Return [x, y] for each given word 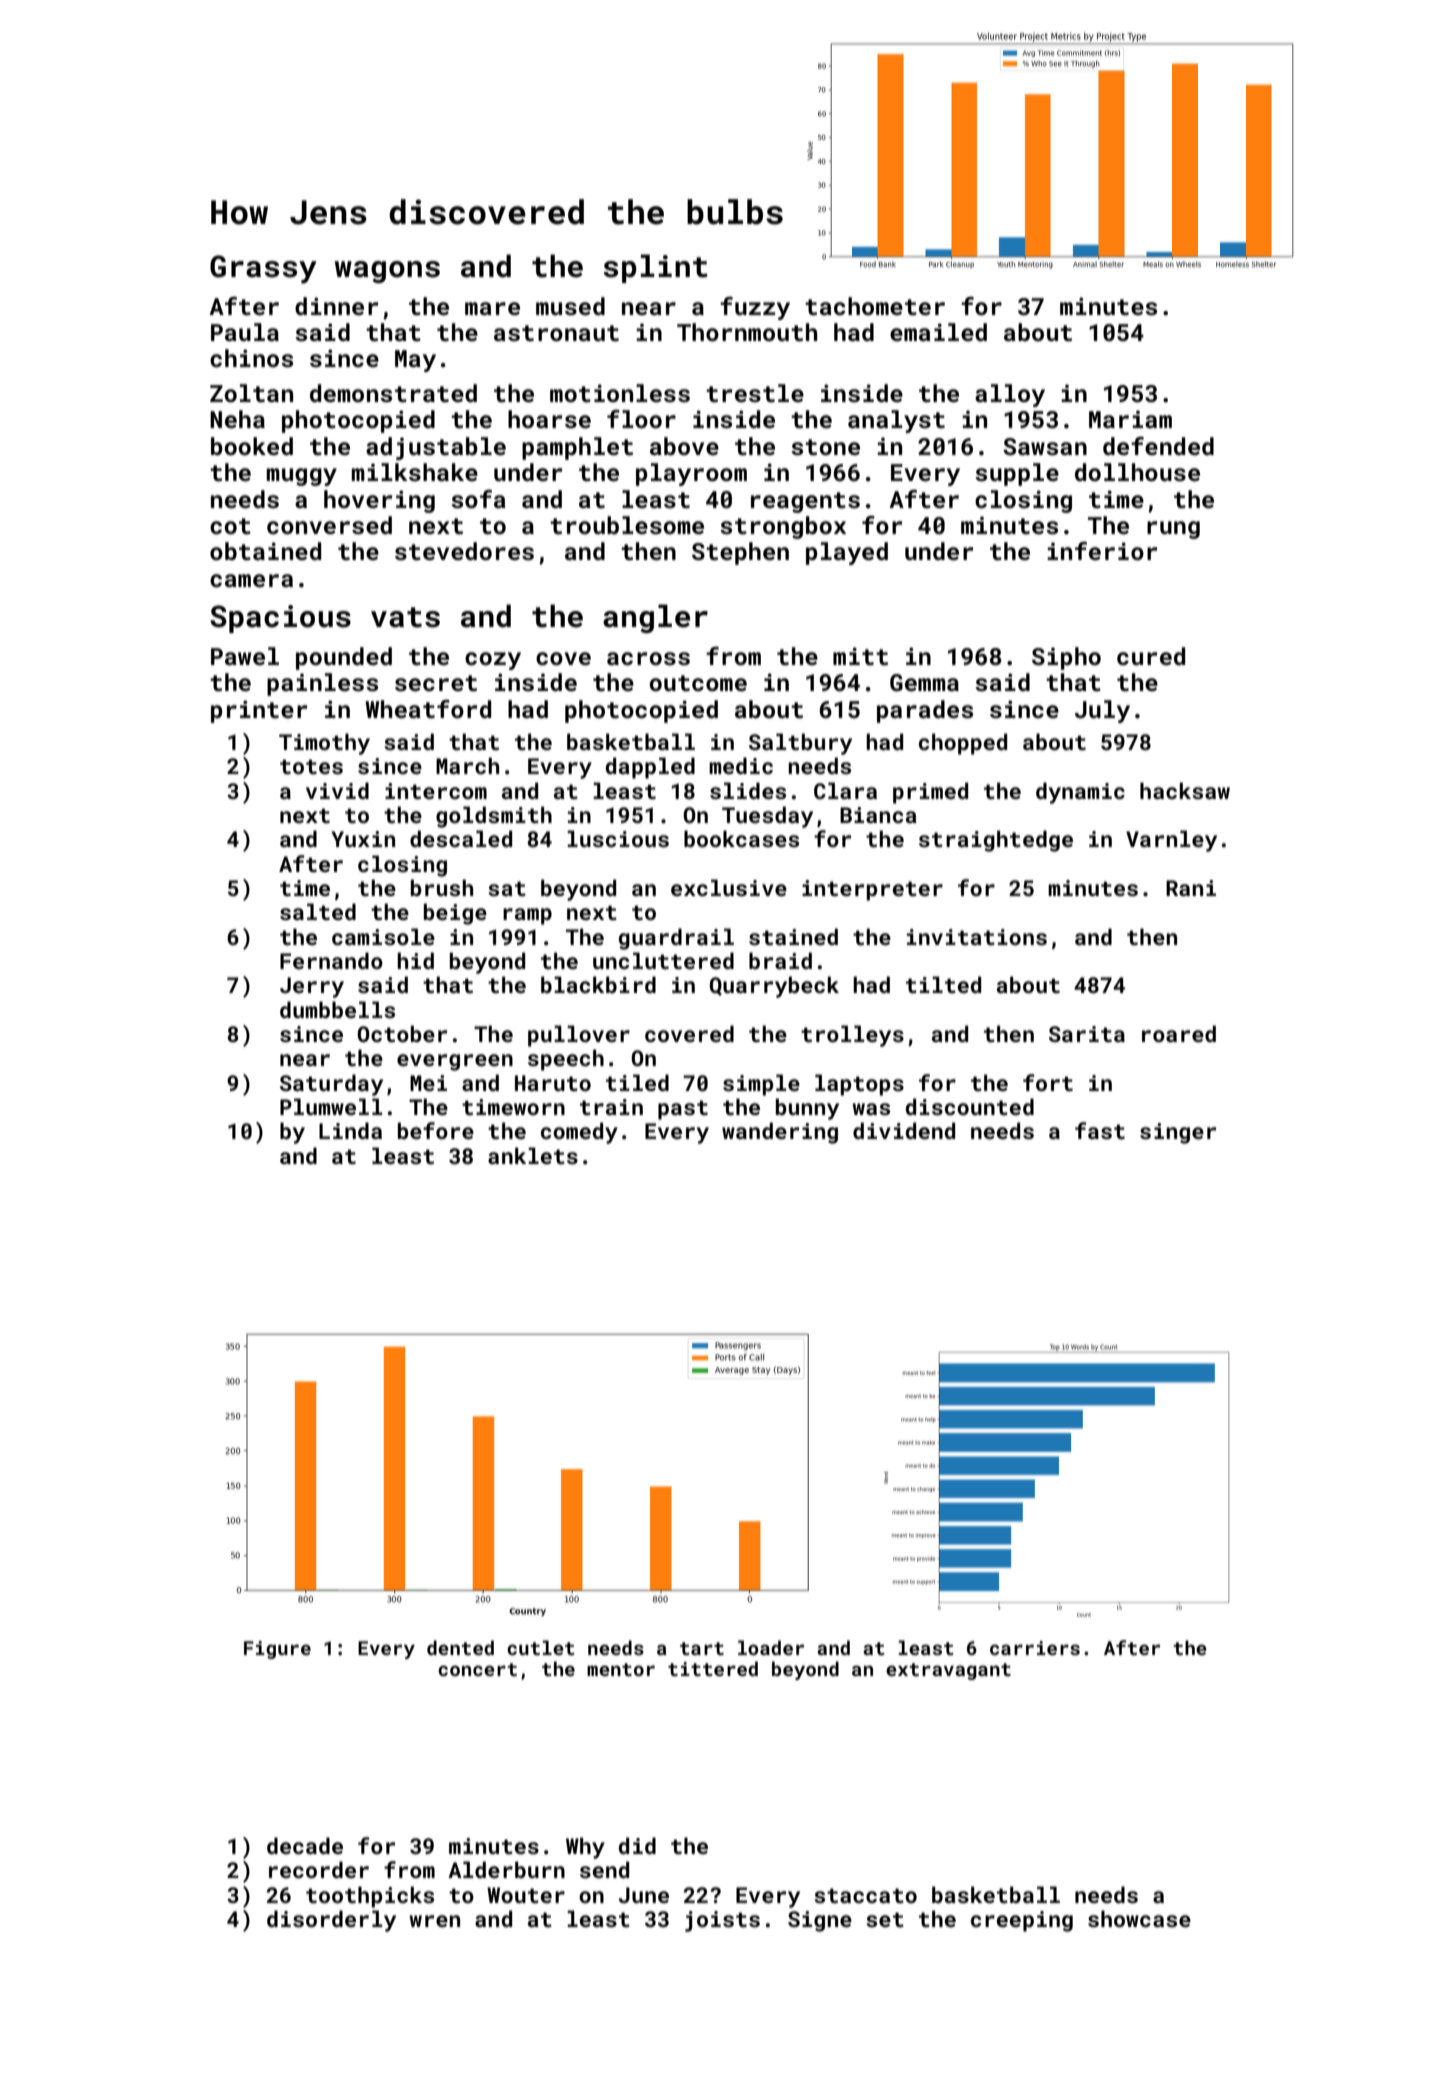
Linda [350, 1130]
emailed [938, 332]
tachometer [875, 306]
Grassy [263, 269]
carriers [1035, 1648]
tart [702, 1648]
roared [1179, 1033]
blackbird [598, 984]
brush [442, 887]
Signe [820, 1921]
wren [434, 1921]
